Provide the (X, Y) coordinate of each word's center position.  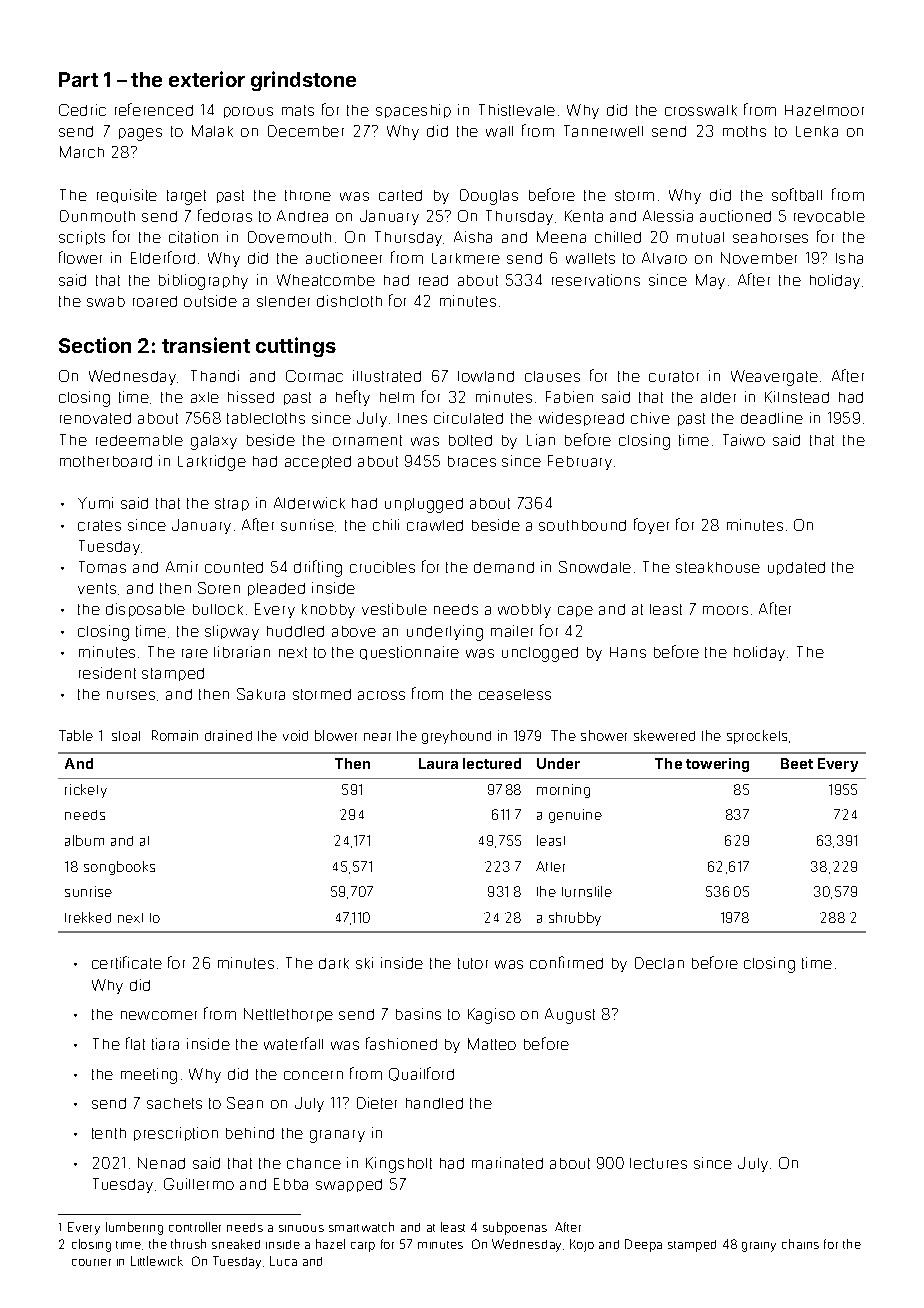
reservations (596, 280)
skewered (664, 735)
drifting (318, 568)
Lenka (817, 131)
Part (78, 79)
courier (91, 1262)
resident (107, 673)
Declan (659, 963)
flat (135, 1043)
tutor (473, 963)
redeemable (139, 440)
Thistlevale (517, 110)
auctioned (735, 216)
